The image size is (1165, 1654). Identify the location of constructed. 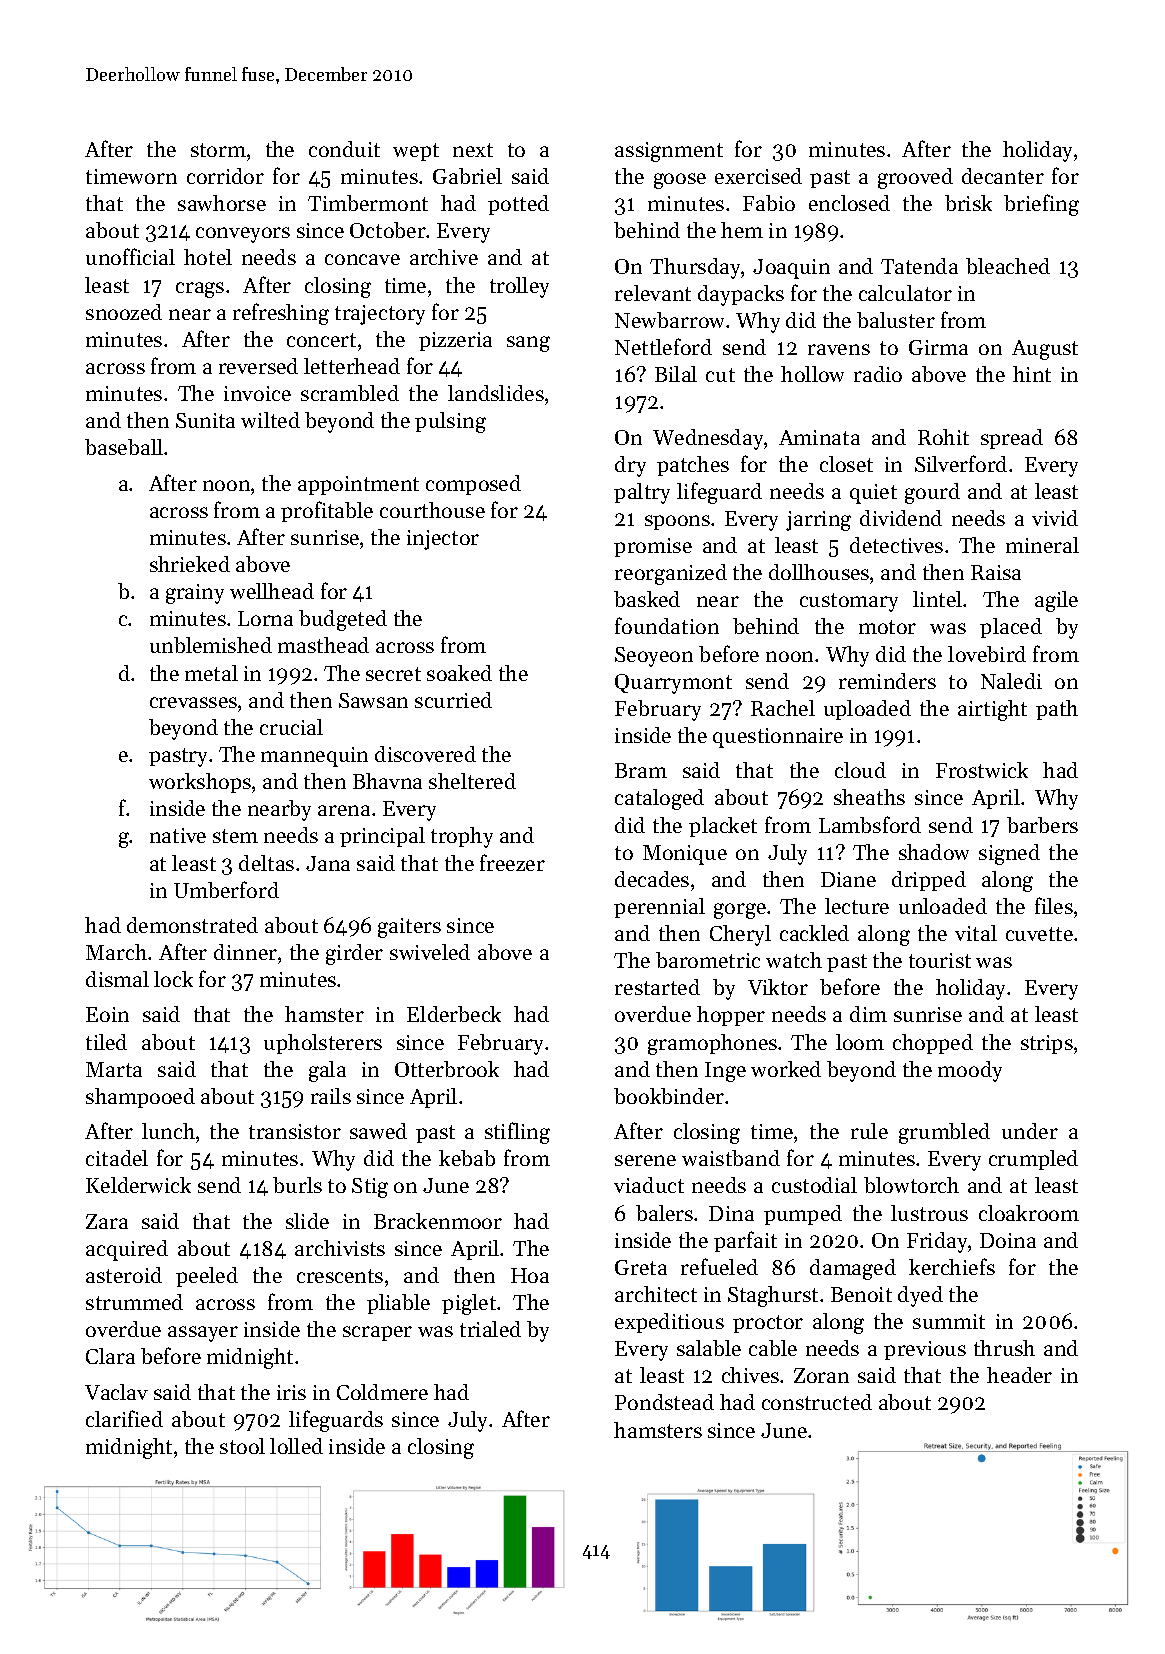
(817, 1402).
